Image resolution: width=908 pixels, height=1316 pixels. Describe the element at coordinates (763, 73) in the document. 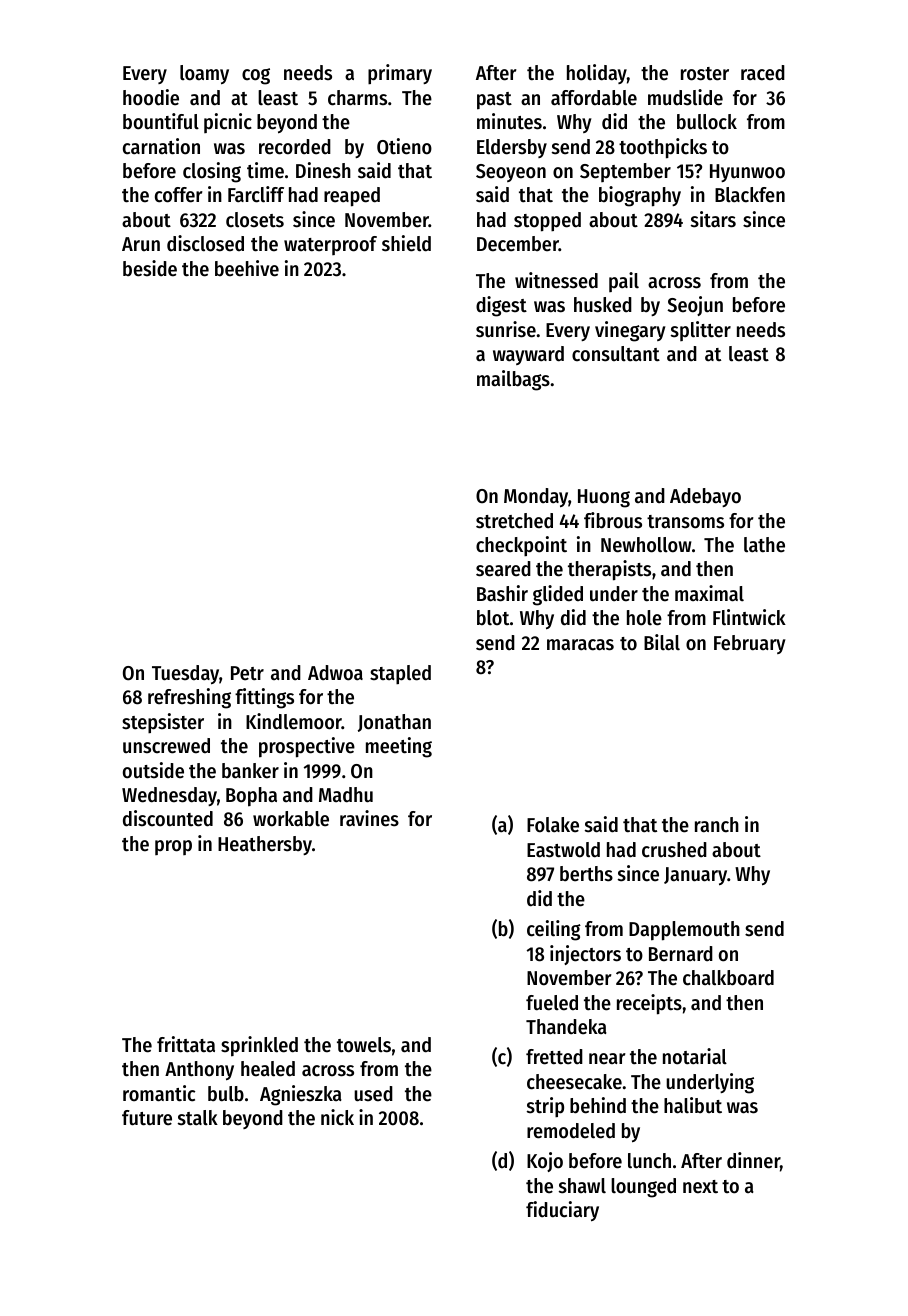

I see `raced` at that location.
